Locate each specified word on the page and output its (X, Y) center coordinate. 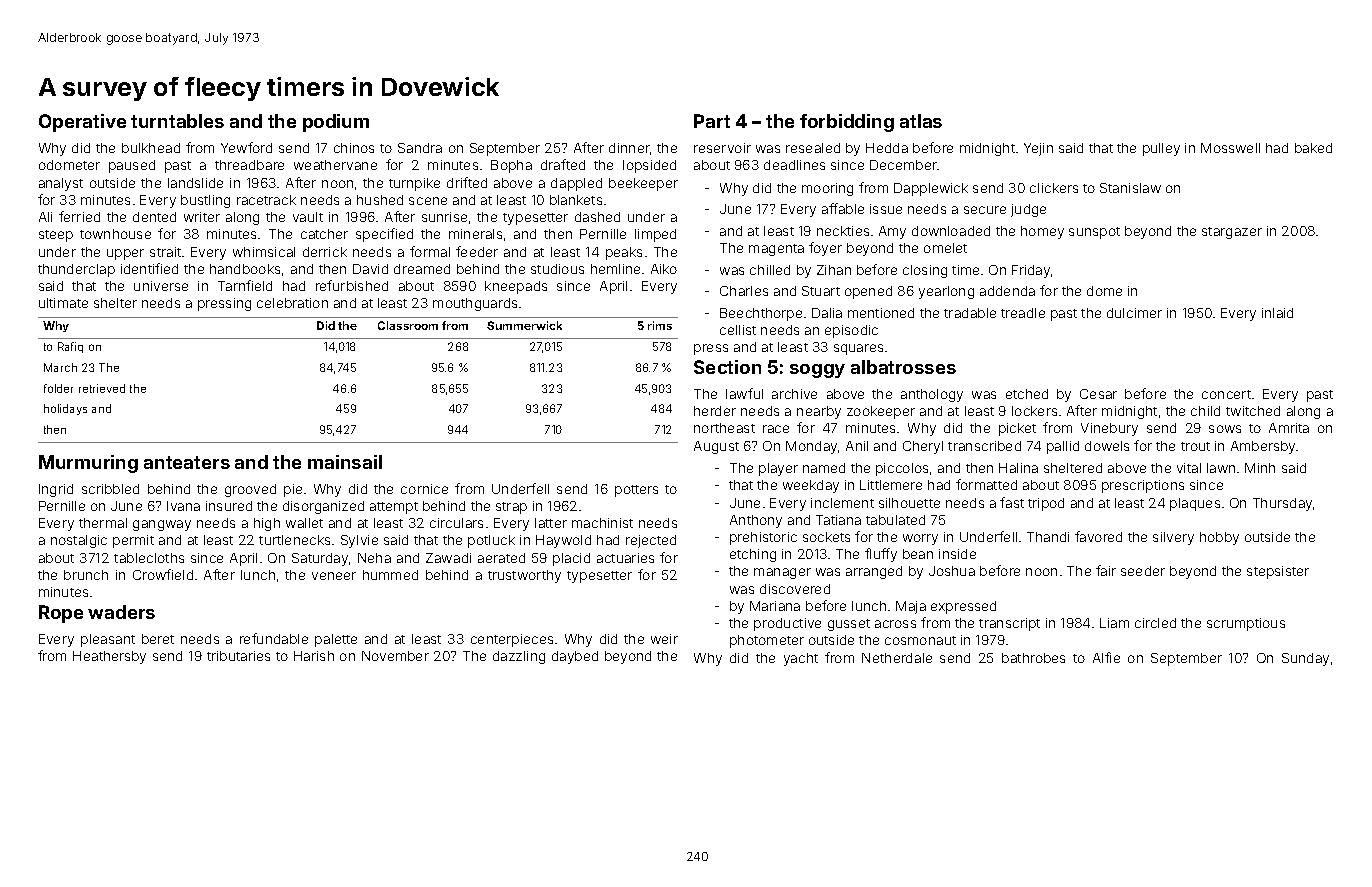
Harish (314, 656)
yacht (801, 659)
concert (1226, 394)
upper (125, 254)
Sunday (1305, 659)
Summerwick (524, 325)
